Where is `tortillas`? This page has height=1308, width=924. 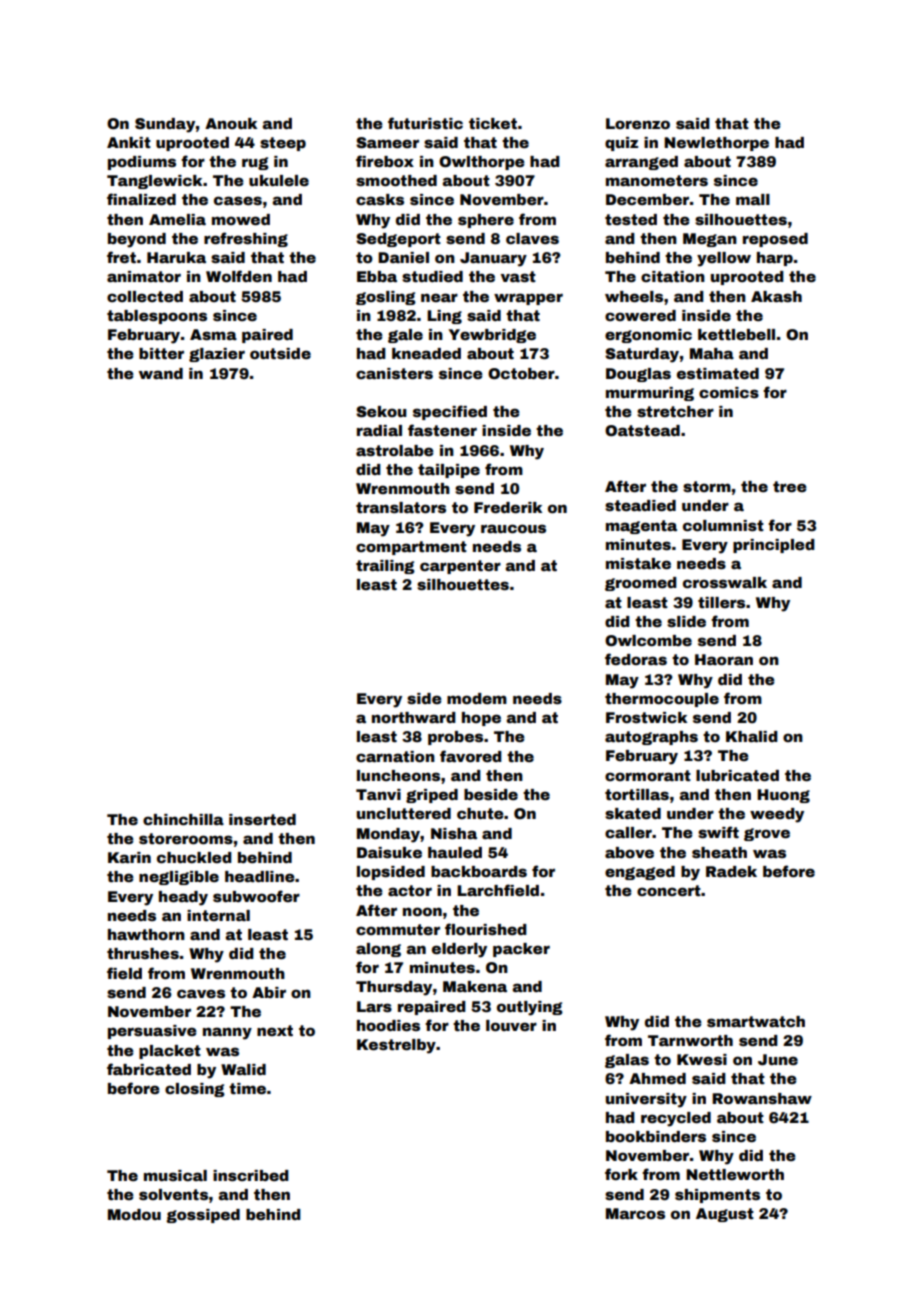
tortillas is located at coordinates (637, 794).
